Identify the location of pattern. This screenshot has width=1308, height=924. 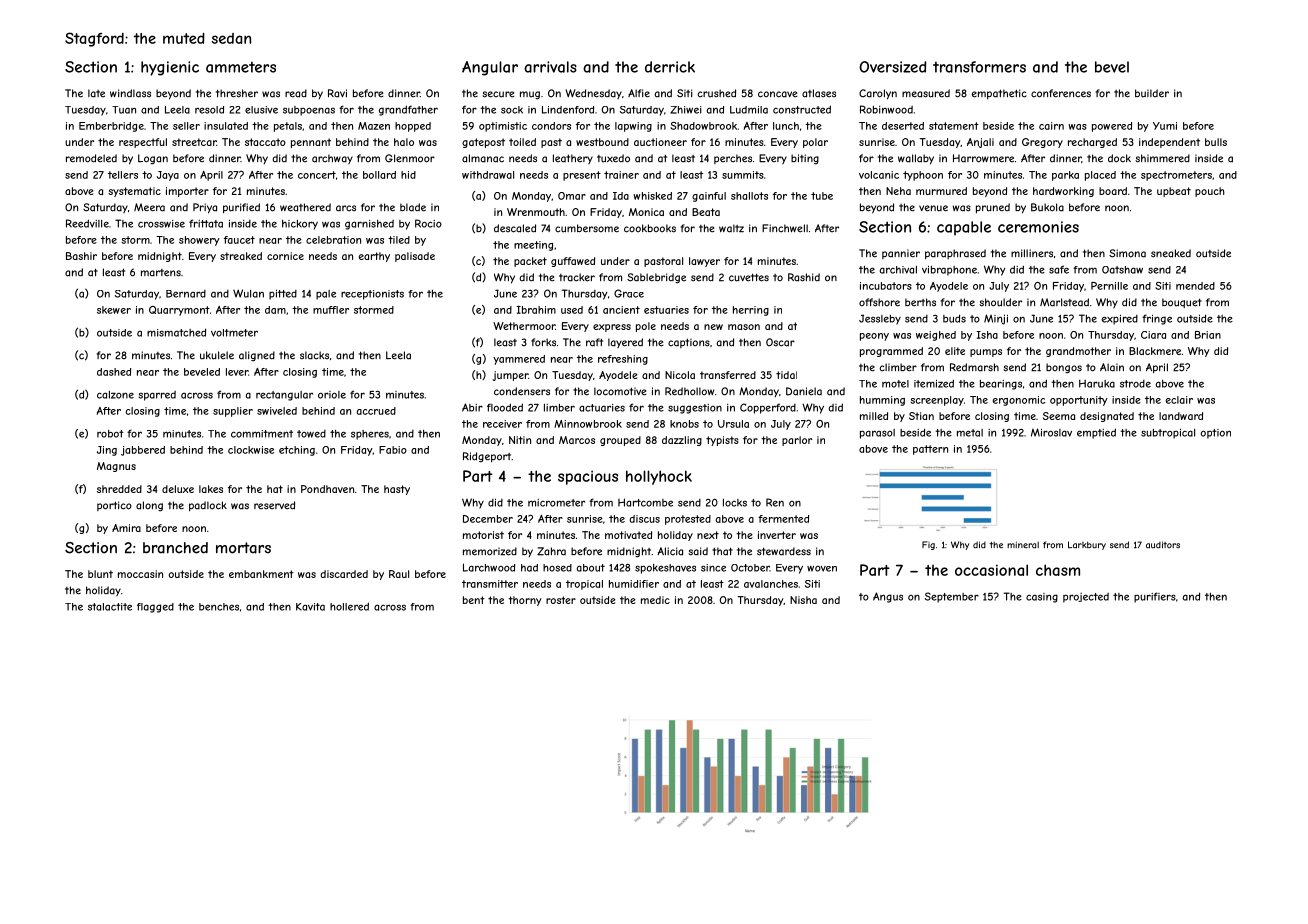
(930, 450).
